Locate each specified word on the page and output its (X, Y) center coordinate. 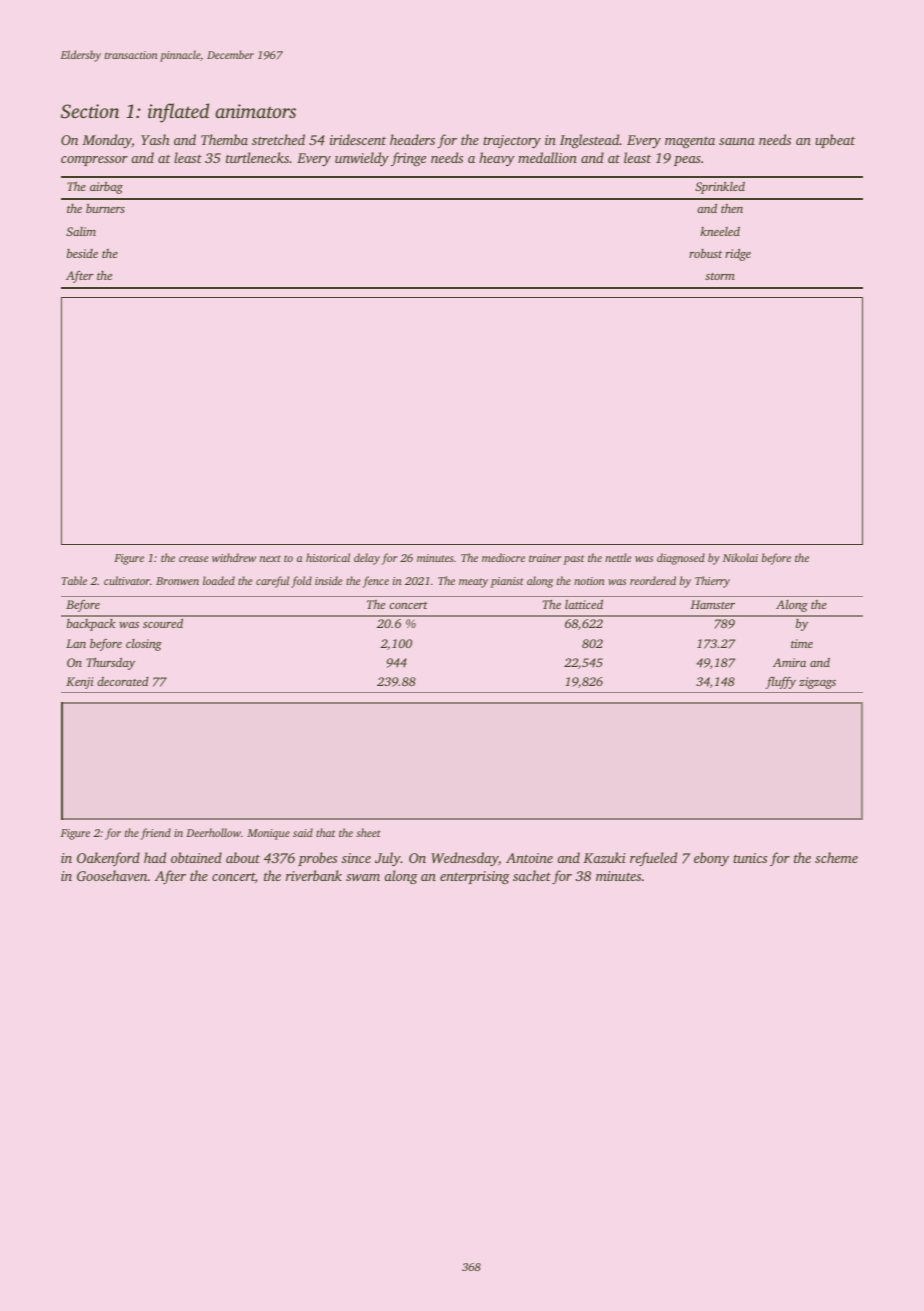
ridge (738, 255)
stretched (278, 139)
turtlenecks (257, 157)
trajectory (512, 141)
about (243, 857)
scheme (836, 857)
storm (720, 276)
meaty (473, 583)
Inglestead (589, 141)
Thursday (111, 664)
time (802, 643)
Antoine (529, 858)
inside (329, 580)
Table (74, 580)
